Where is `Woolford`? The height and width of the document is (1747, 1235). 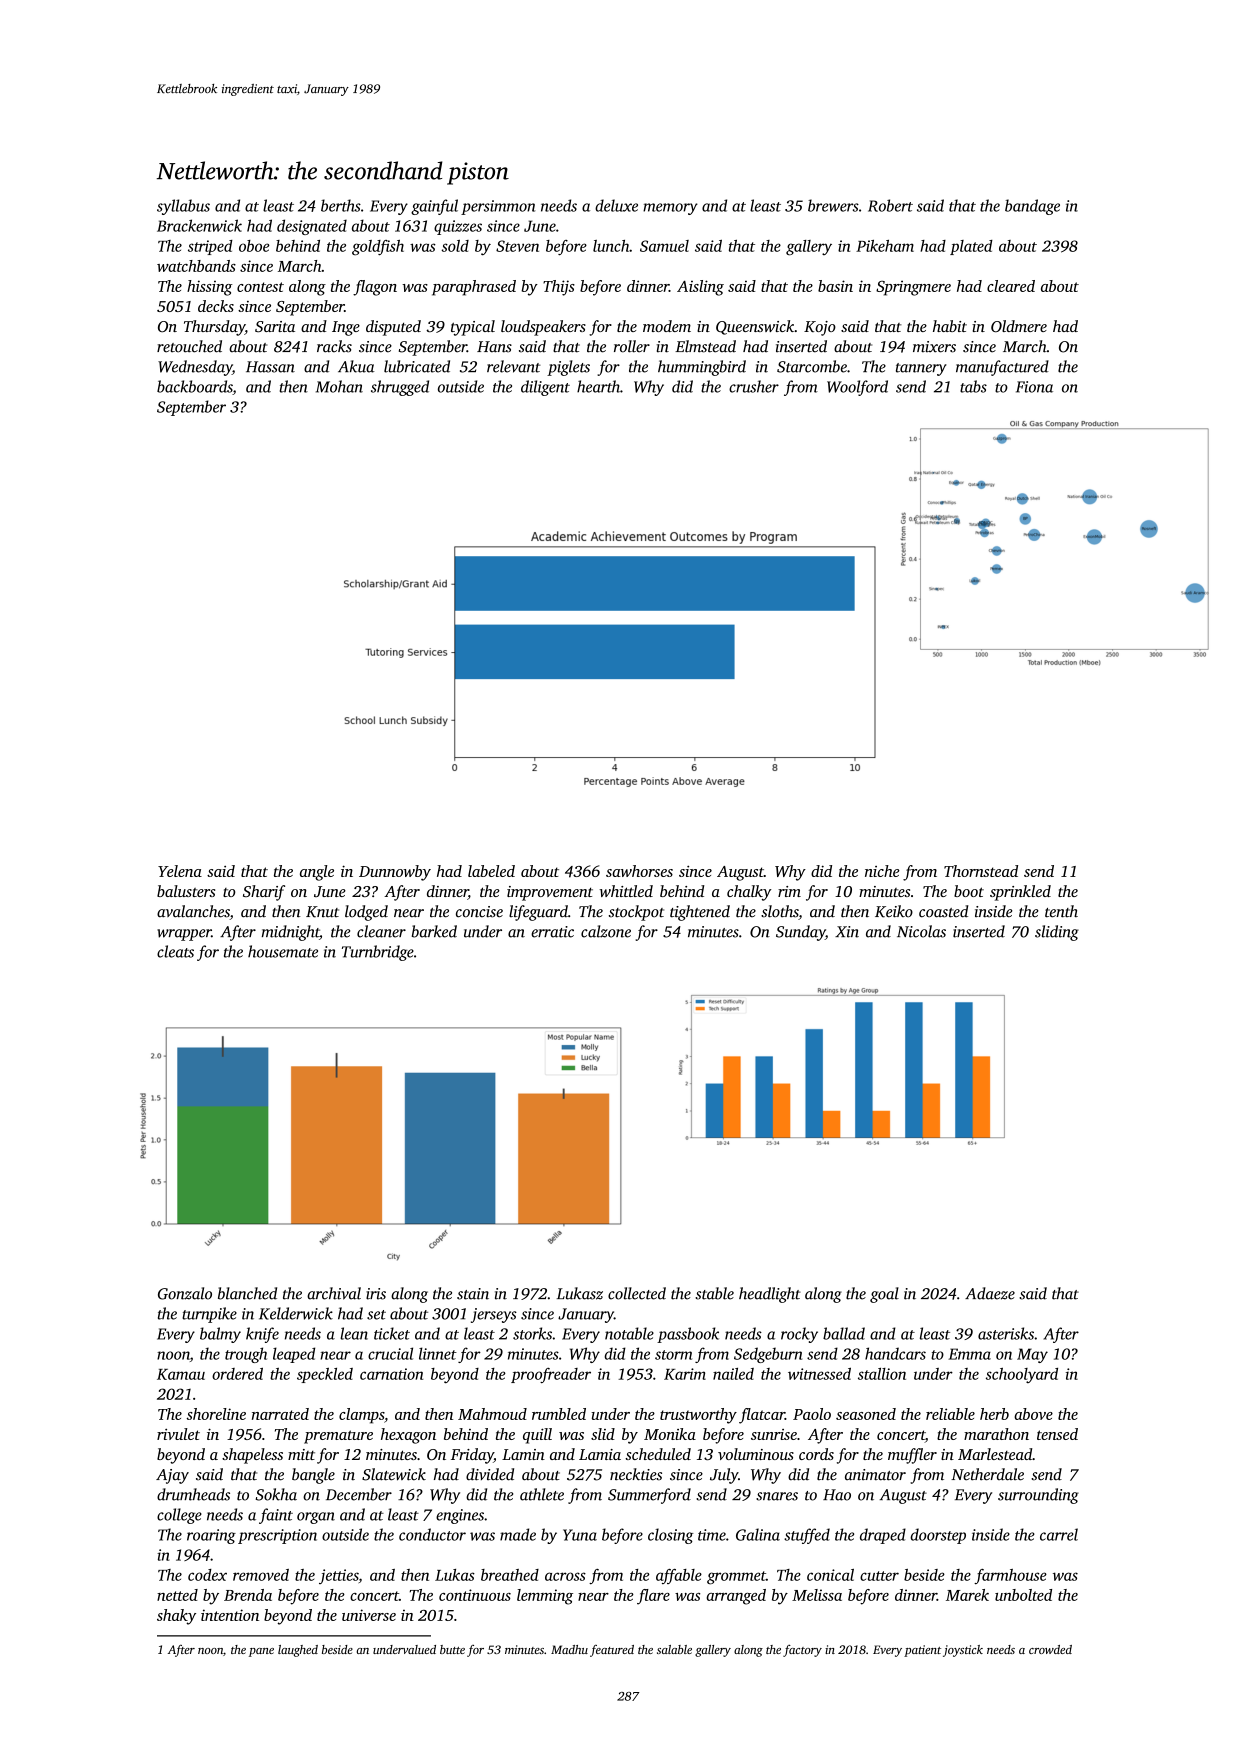
Woolford is located at coordinates (857, 388).
